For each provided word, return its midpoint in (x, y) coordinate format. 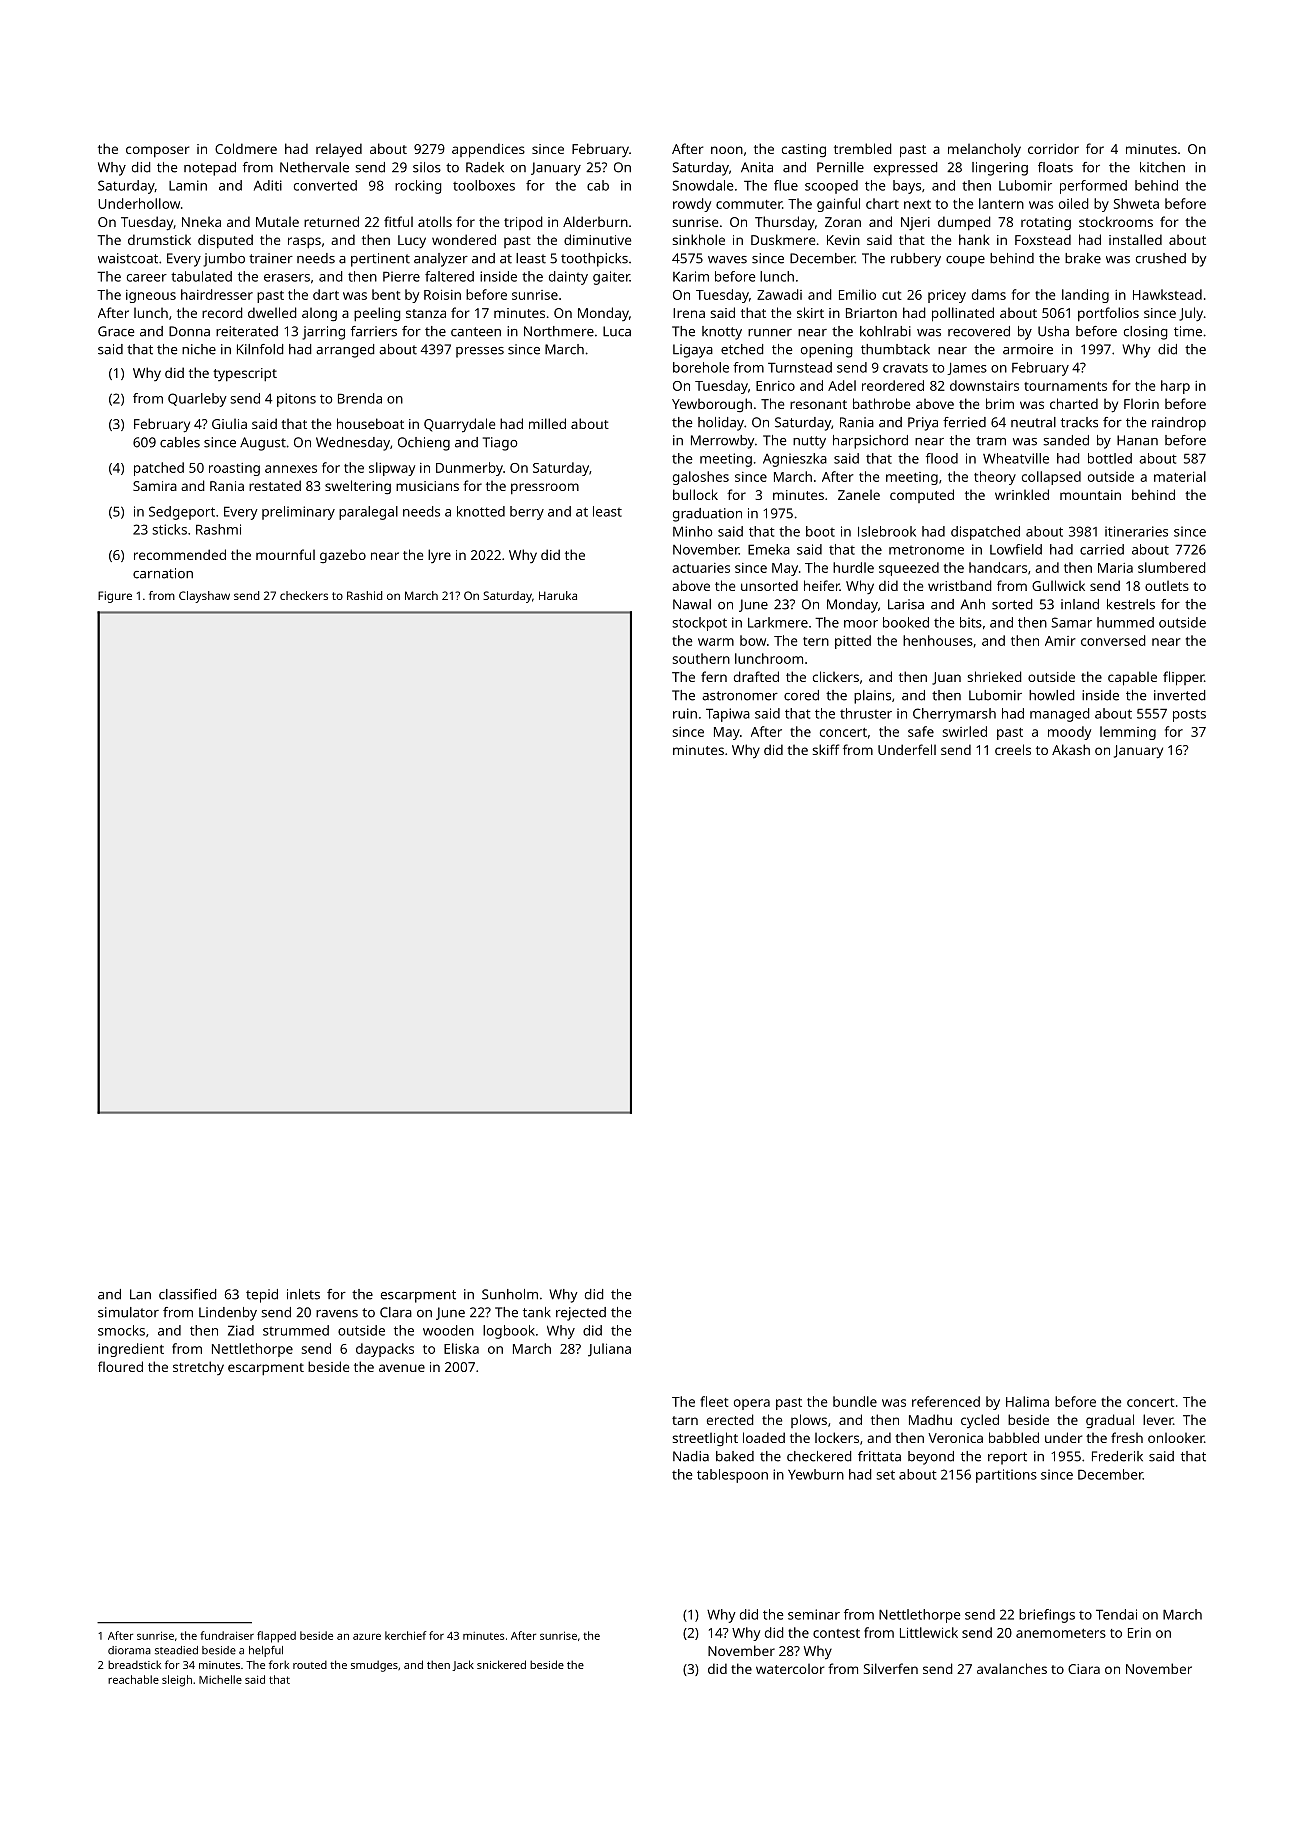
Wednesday (353, 444)
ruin (685, 713)
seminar (814, 1614)
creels (1013, 749)
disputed (225, 241)
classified (188, 1294)
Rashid (365, 595)
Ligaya (693, 351)
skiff (825, 749)
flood (942, 458)
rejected (581, 1314)
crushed (1161, 258)
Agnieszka (795, 460)
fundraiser (227, 1635)
